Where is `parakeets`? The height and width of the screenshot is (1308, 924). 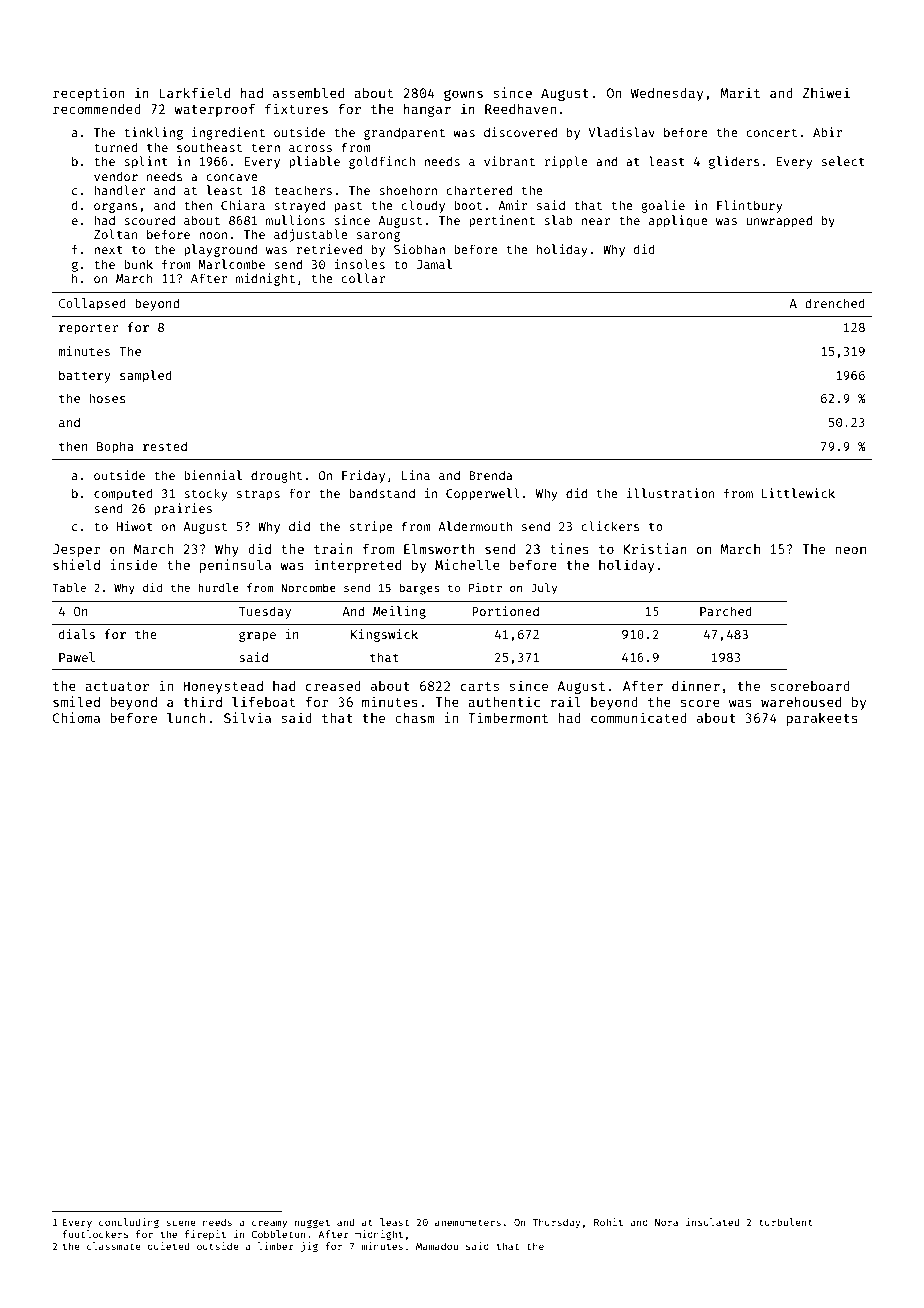
parakeets is located at coordinates (822, 719).
